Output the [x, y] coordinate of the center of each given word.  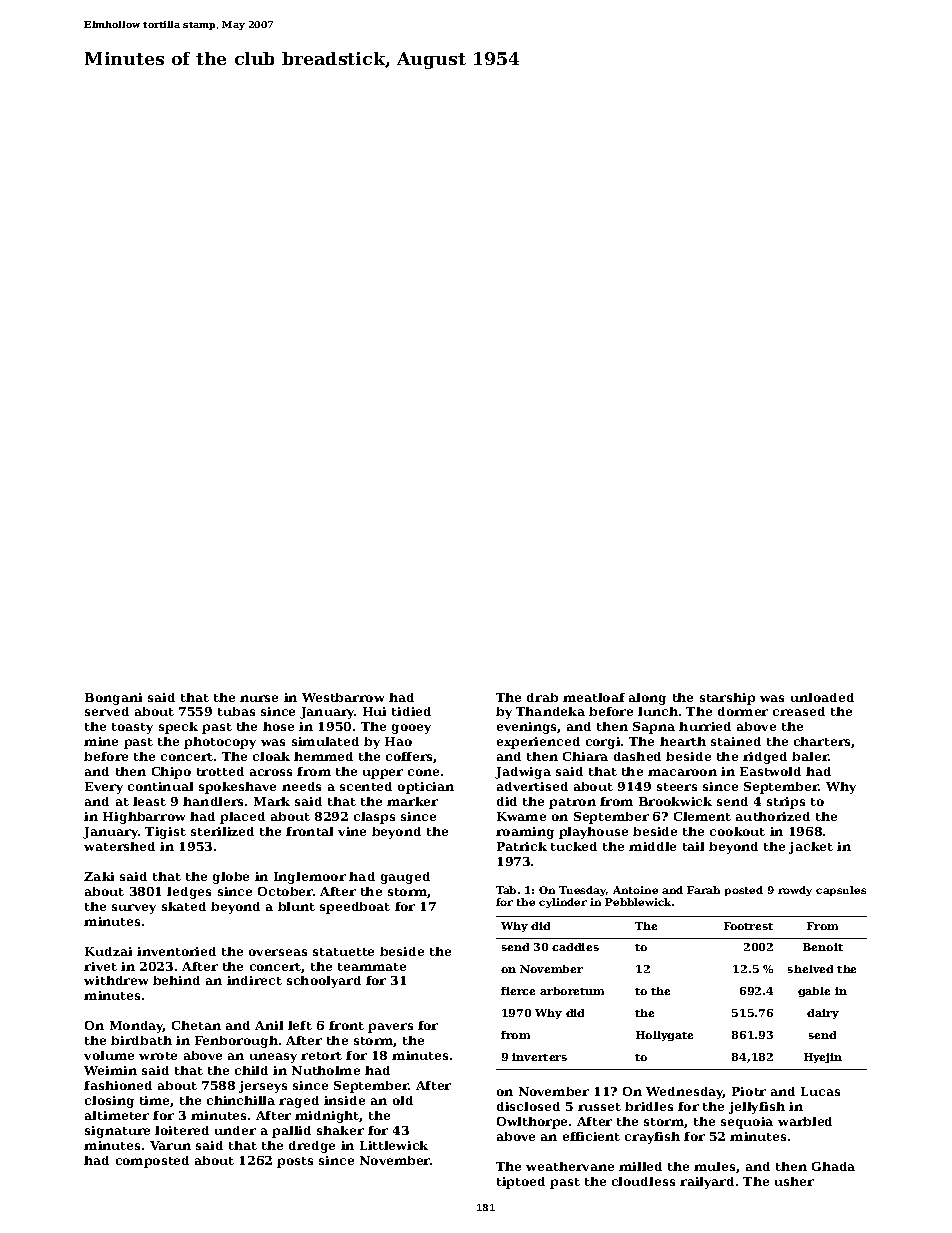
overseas [278, 952]
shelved [810, 969]
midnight [327, 1117]
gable [814, 992]
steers [677, 787]
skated [184, 906]
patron [572, 803]
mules [714, 1166]
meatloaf [594, 697]
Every [104, 788]
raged [299, 1102]
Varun [170, 1145]
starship [727, 699]
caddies [575, 947]
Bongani [113, 699]
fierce [518, 991]
